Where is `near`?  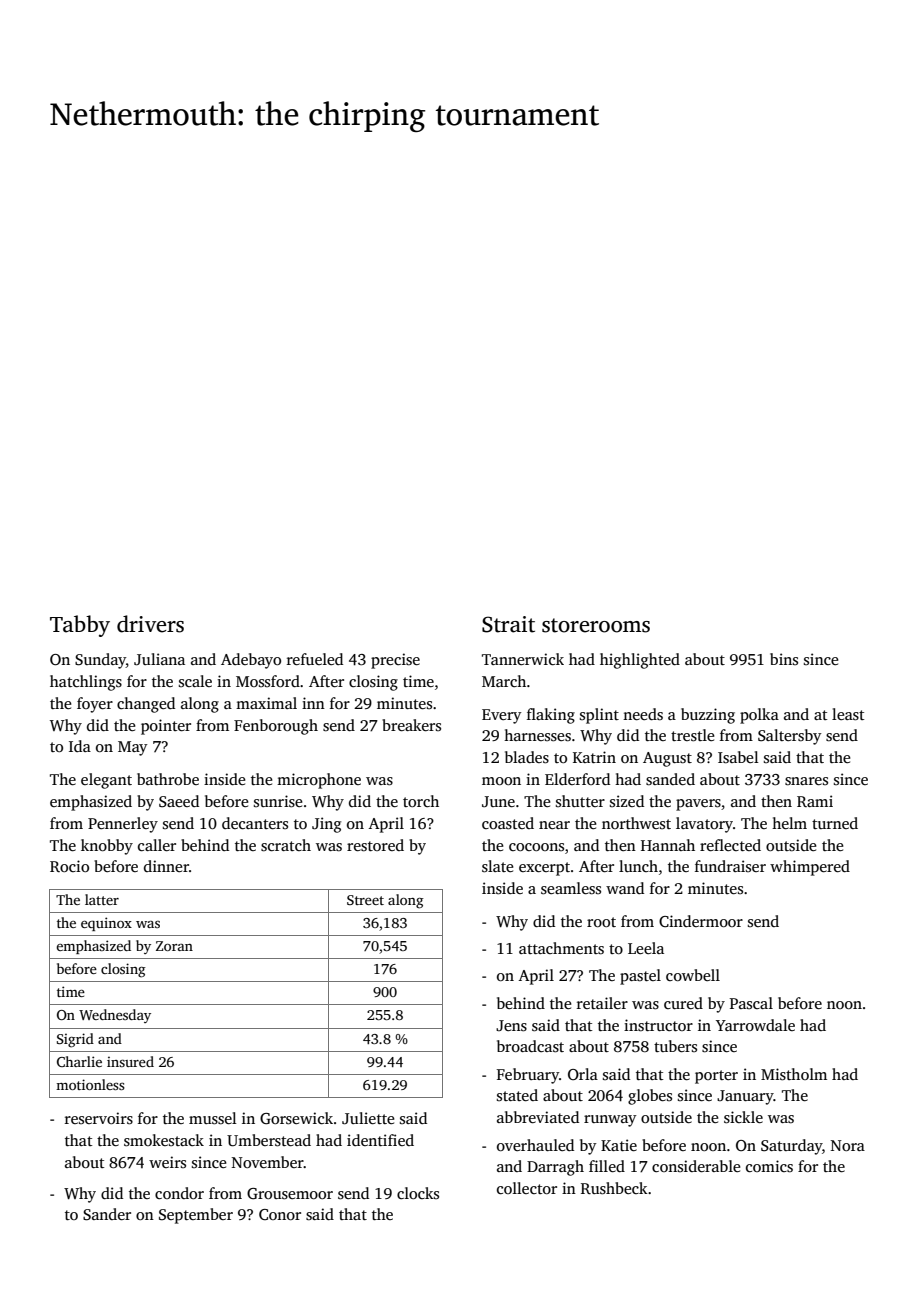 near is located at coordinates (554, 825).
